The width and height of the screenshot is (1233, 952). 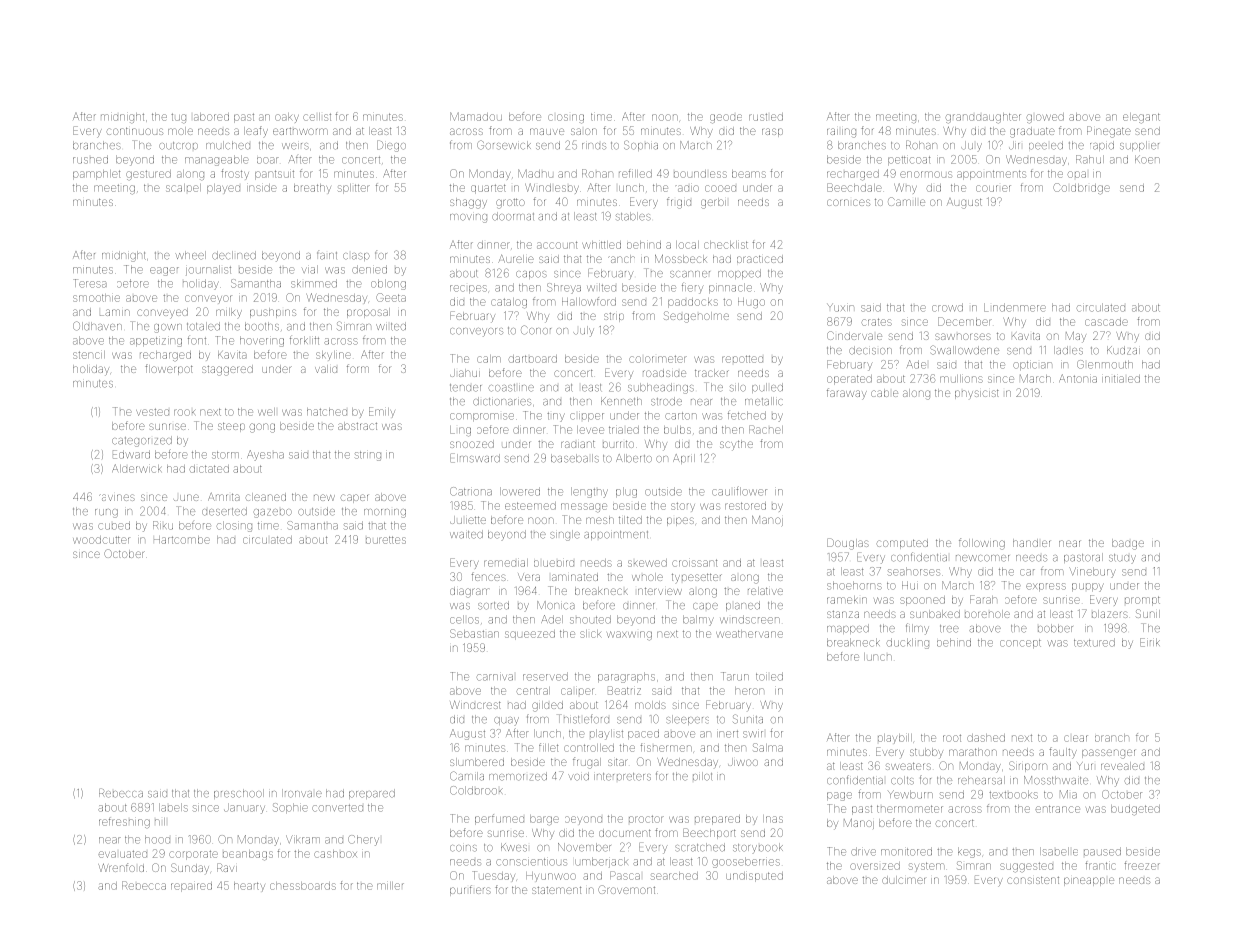 I want to click on evaluated, so click(x=122, y=854).
